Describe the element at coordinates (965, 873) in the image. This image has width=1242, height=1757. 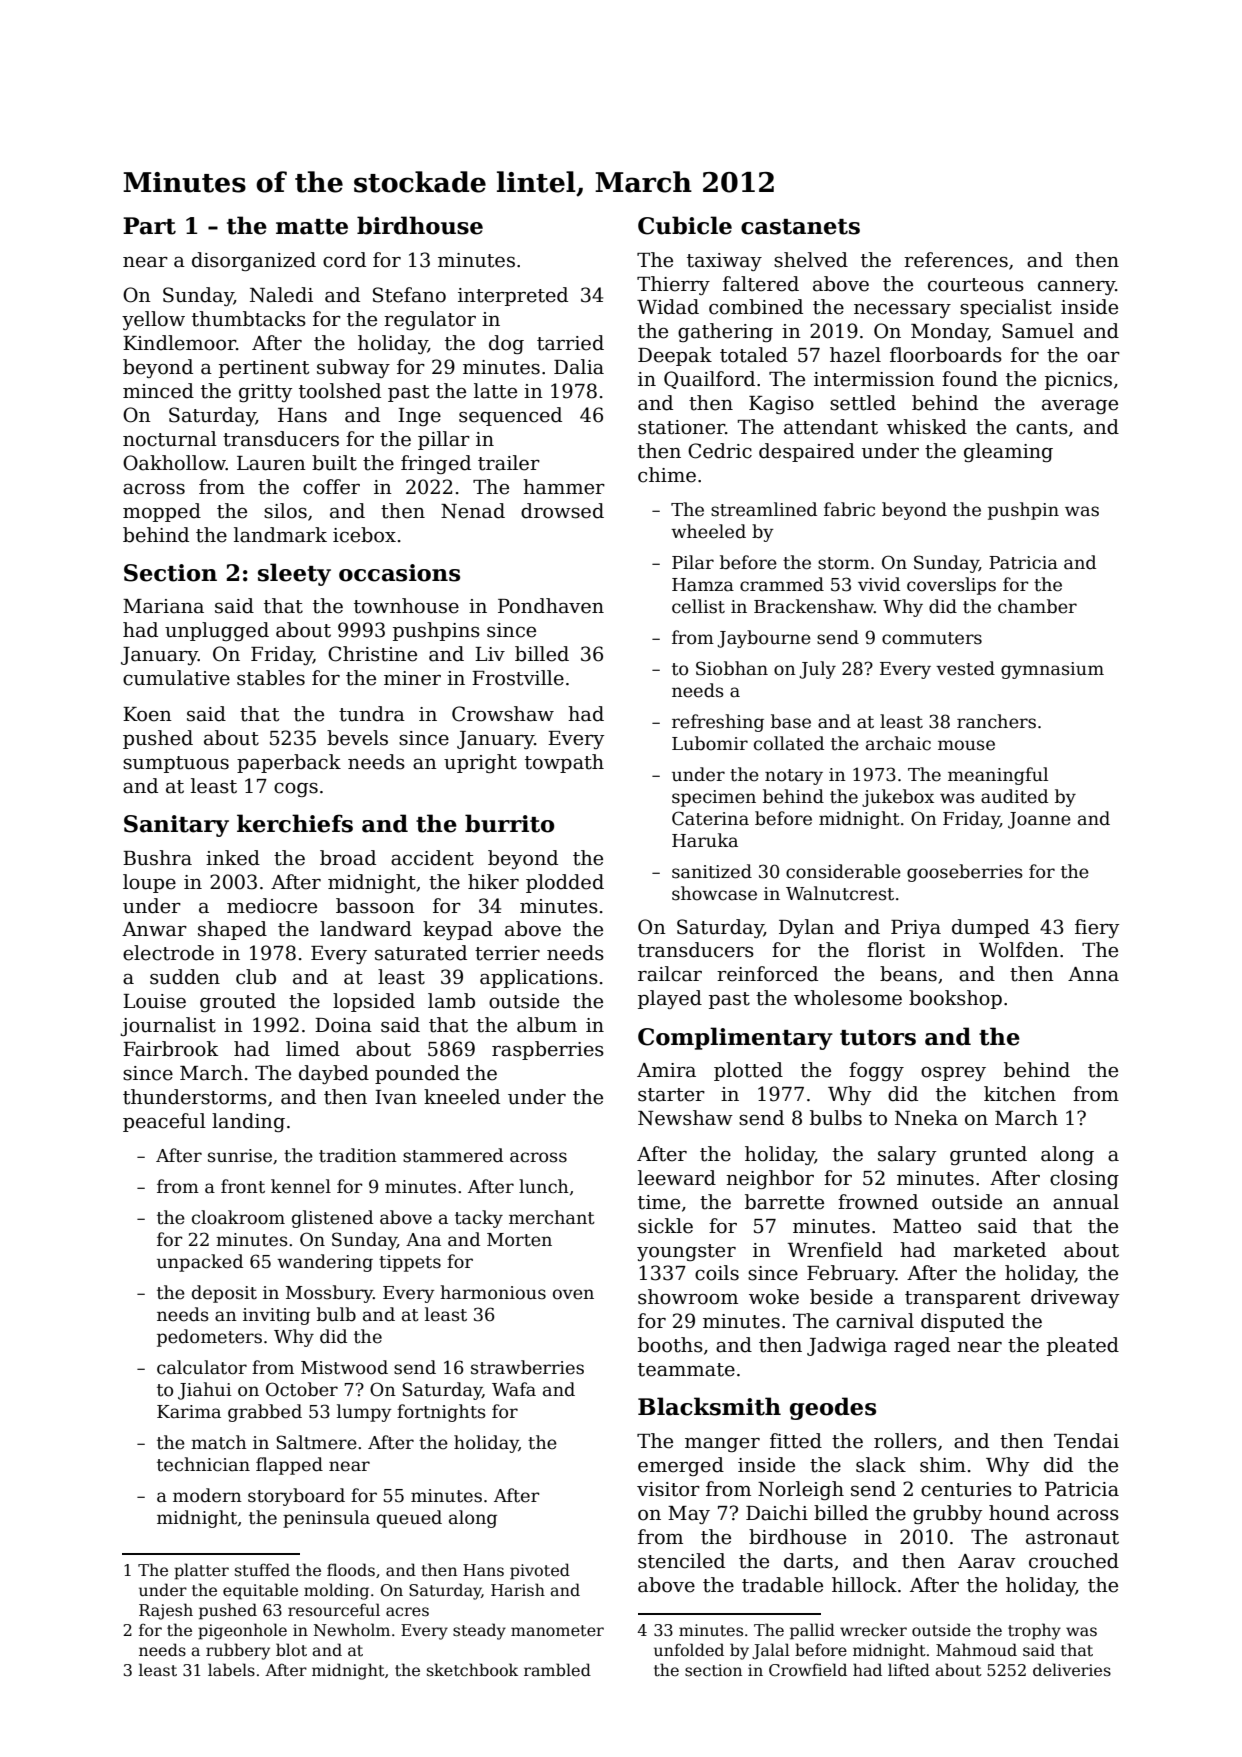
I see `gooseberries` at that location.
